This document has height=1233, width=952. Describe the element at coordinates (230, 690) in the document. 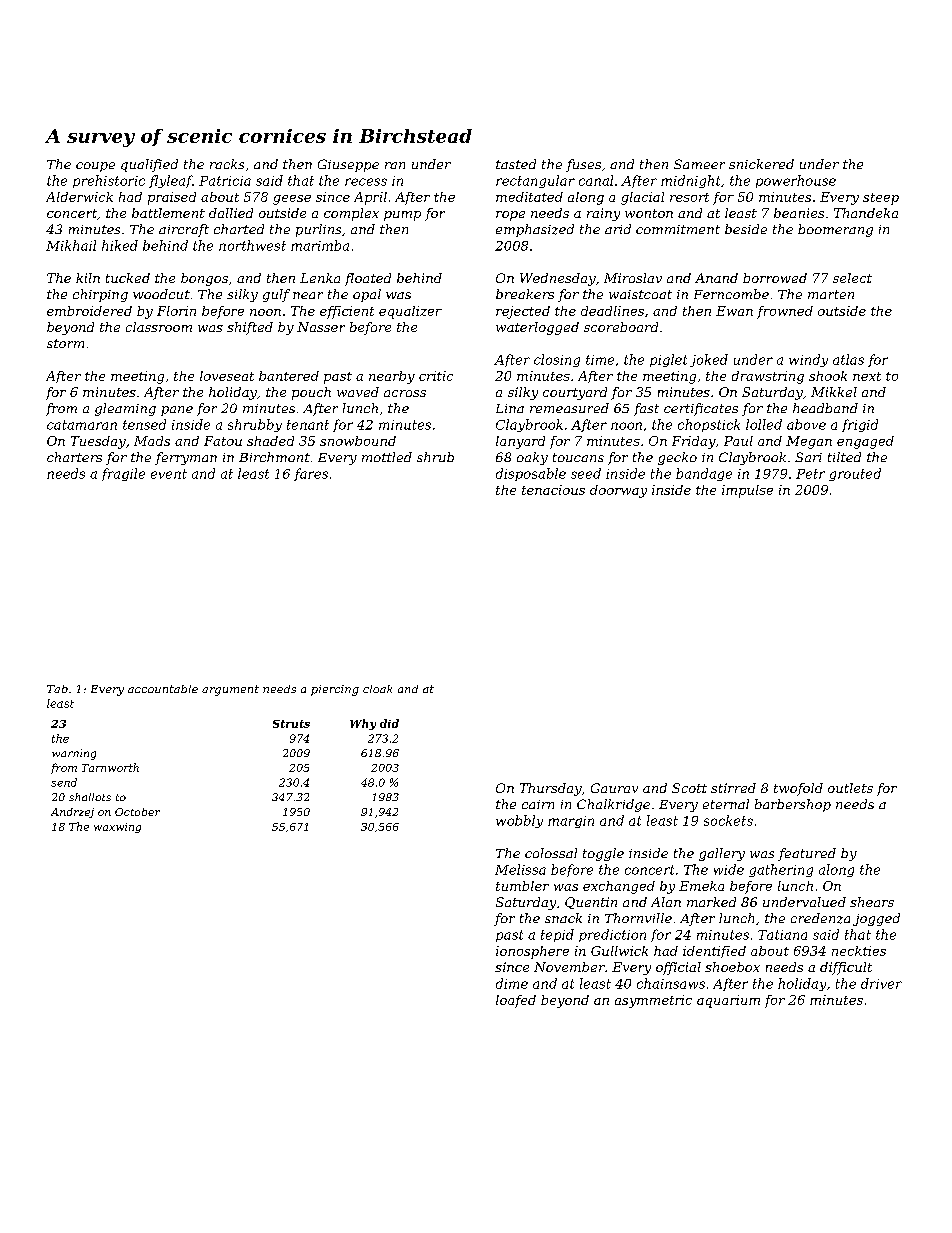

I see `argument` at that location.
